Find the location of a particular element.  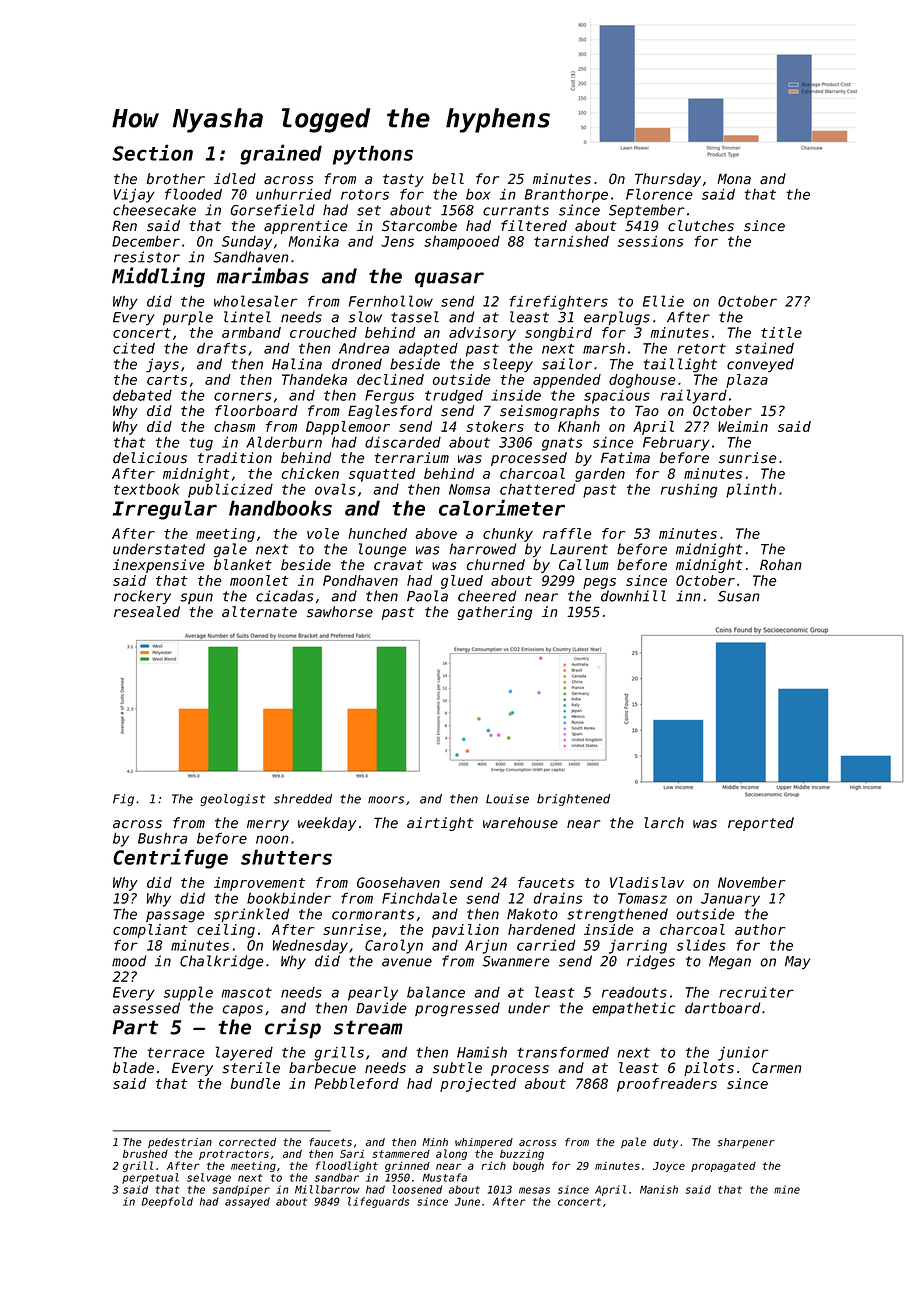

reported is located at coordinates (761, 824).
